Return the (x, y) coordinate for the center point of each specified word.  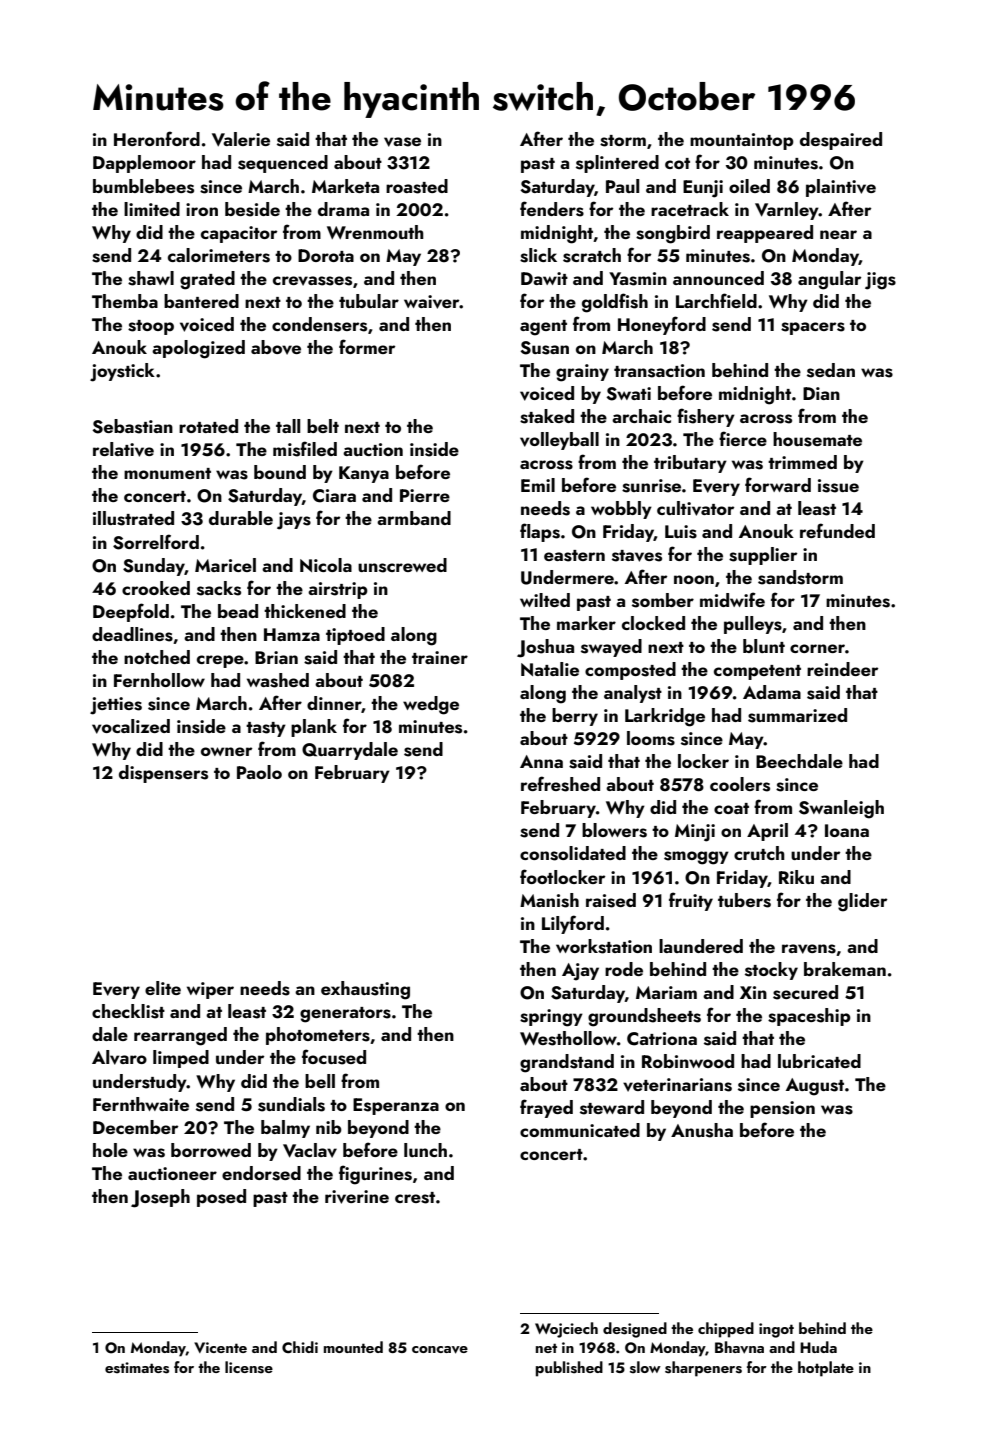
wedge (431, 705)
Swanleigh (841, 809)
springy (551, 1018)
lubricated (819, 1061)
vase (402, 142)
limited (152, 209)
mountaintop (742, 141)
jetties (116, 706)
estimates (137, 1368)
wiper (210, 990)
